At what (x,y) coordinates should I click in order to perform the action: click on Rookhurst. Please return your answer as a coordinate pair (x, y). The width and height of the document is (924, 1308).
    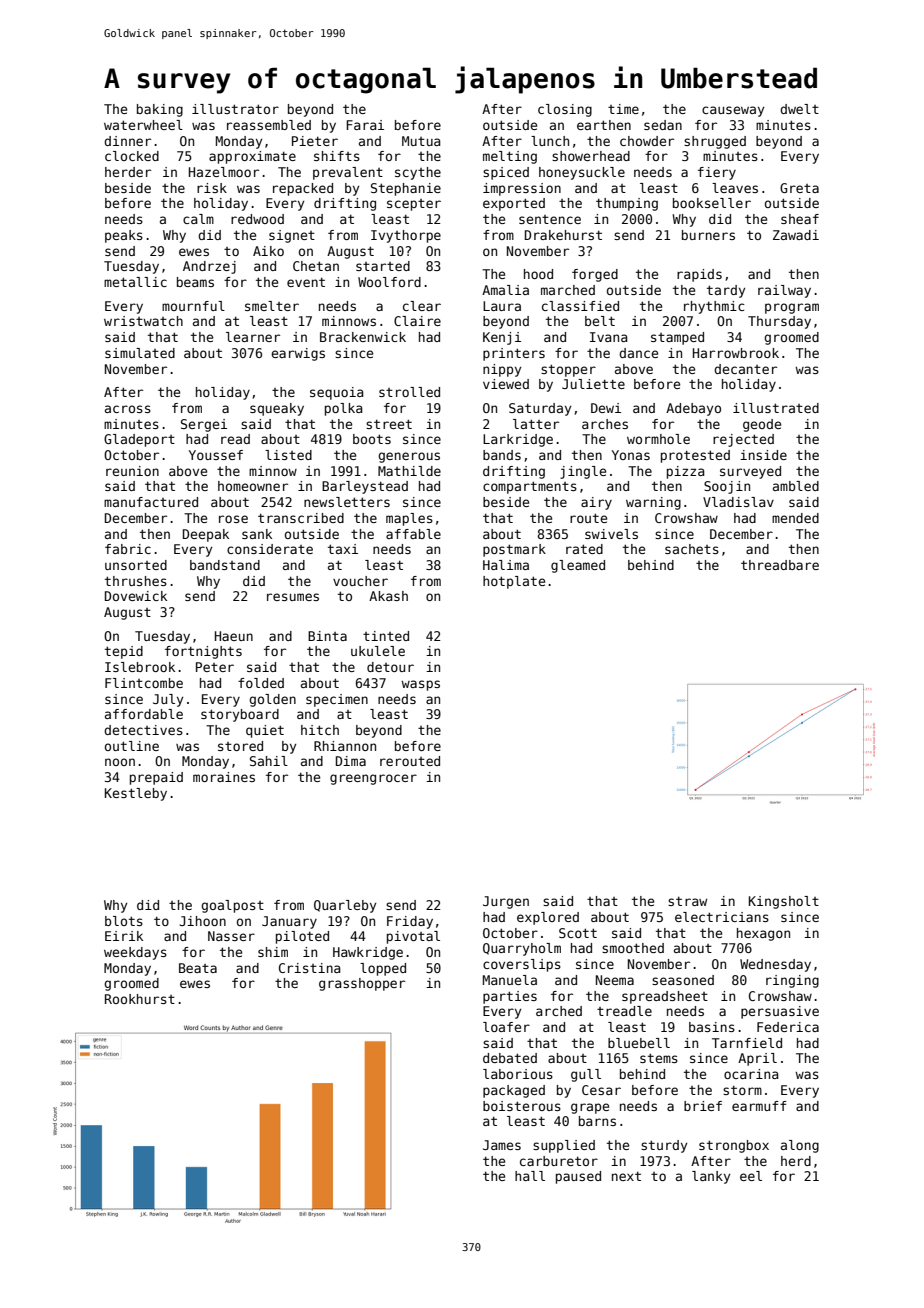
    Looking at the image, I should click on (140, 999).
